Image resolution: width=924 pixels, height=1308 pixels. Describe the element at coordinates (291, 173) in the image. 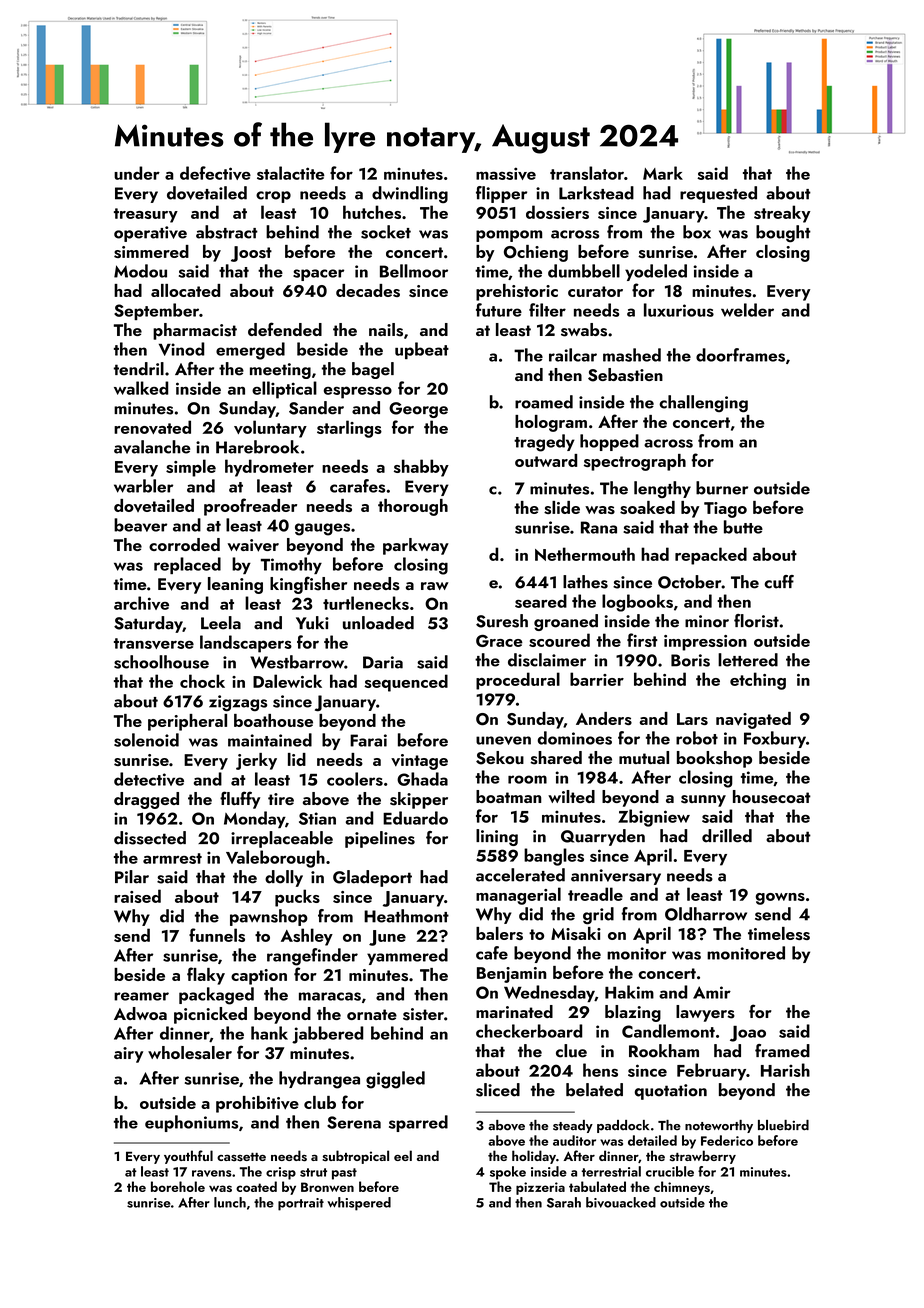

I see `stalactite` at that location.
